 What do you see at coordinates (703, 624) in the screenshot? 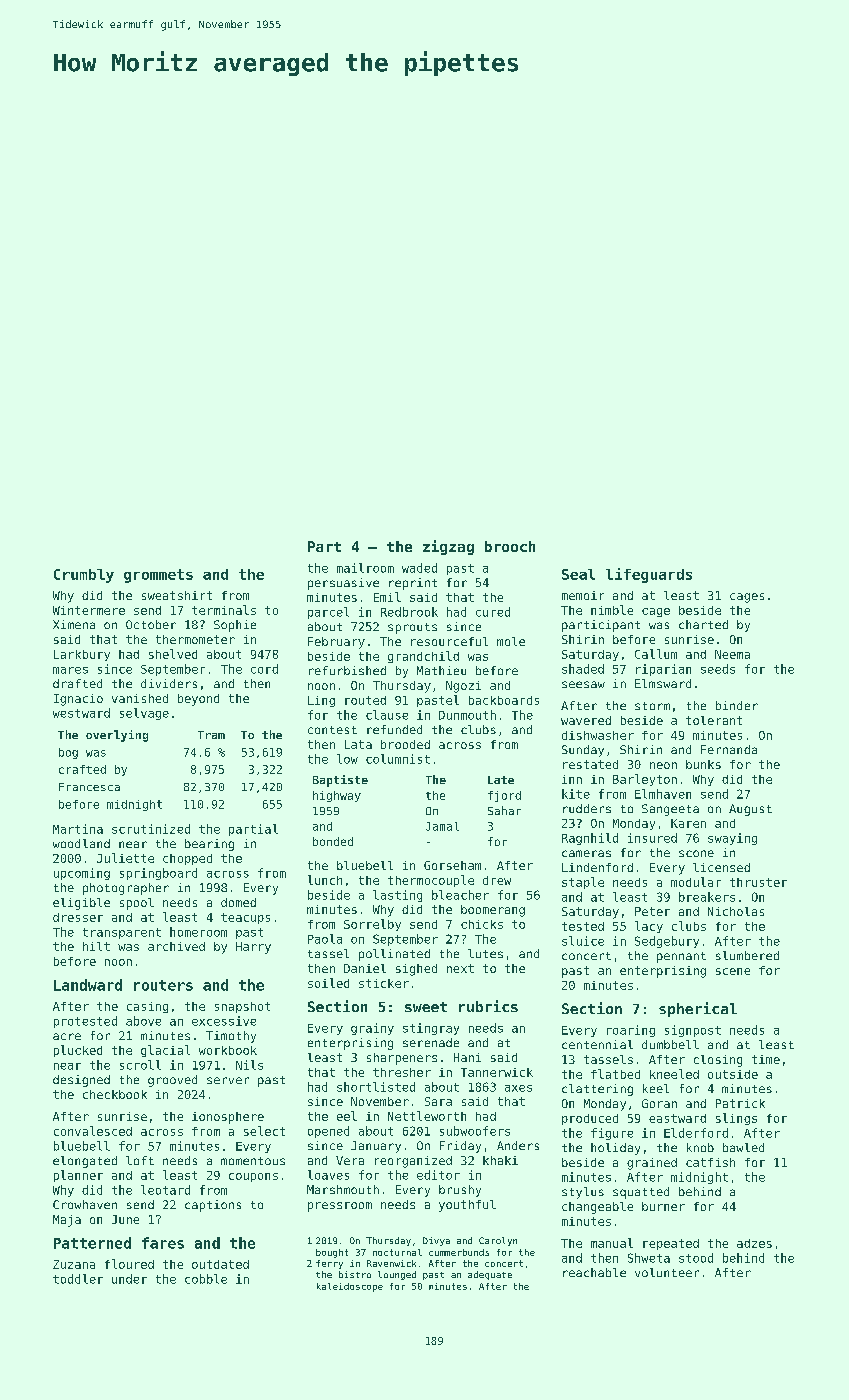
I see `charted` at bounding box center [703, 624].
